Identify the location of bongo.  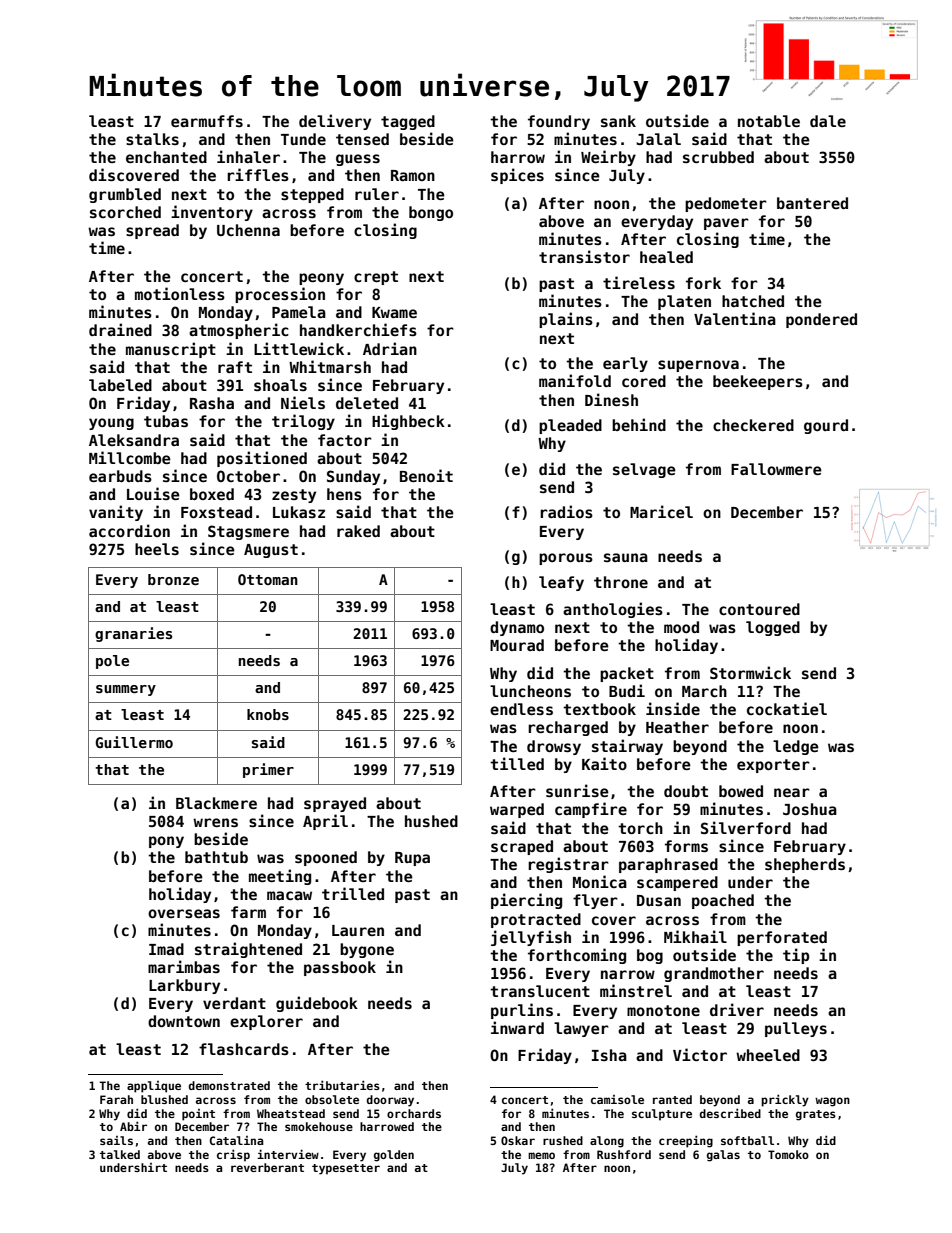
(431, 213).
